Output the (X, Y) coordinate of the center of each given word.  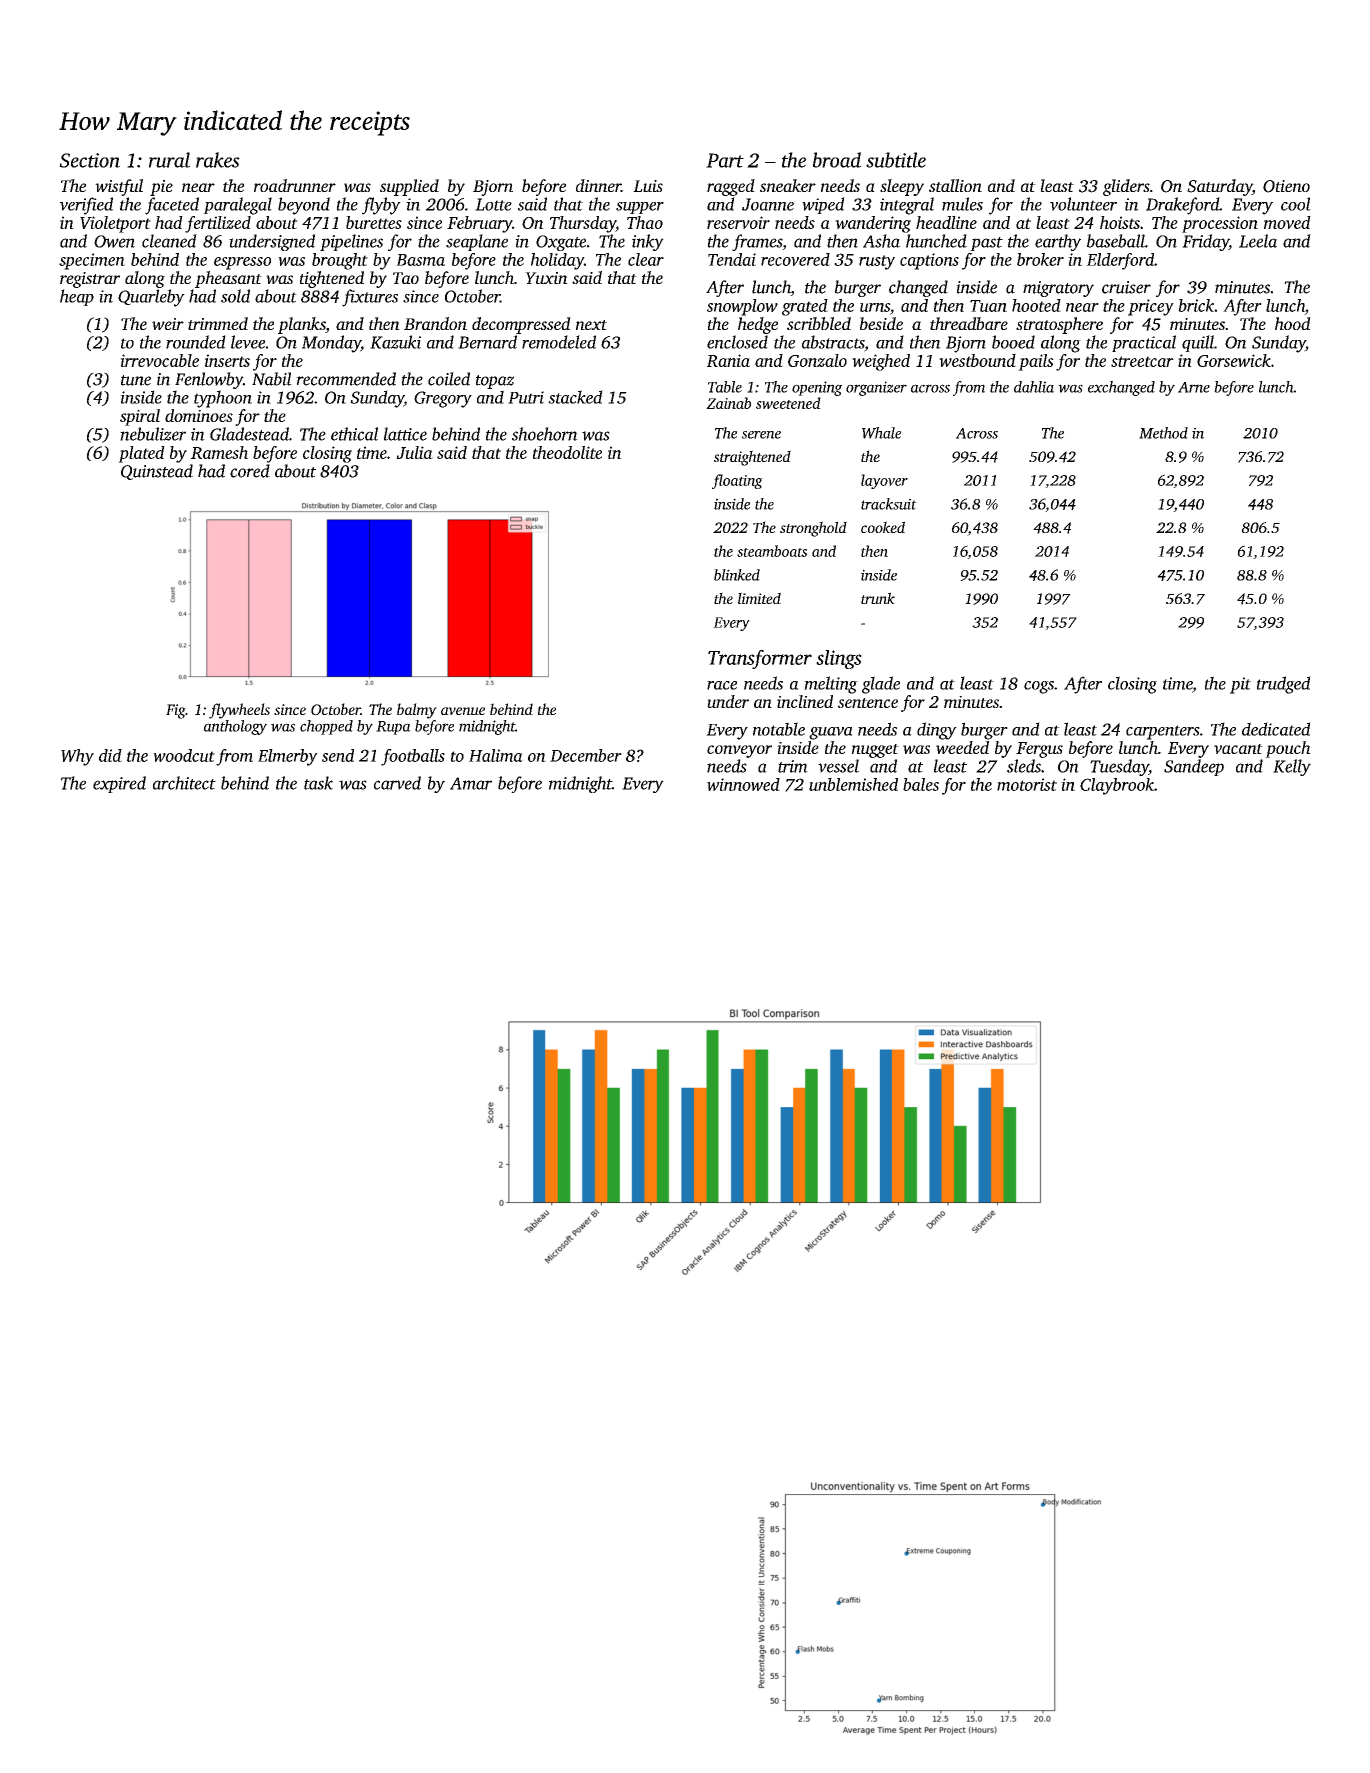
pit (1240, 685)
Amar (471, 783)
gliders (1126, 187)
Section (89, 160)
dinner (598, 185)
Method (1163, 433)
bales (921, 784)
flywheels (239, 711)
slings (839, 659)
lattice (405, 434)
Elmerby (288, 757)
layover (884, 481)
